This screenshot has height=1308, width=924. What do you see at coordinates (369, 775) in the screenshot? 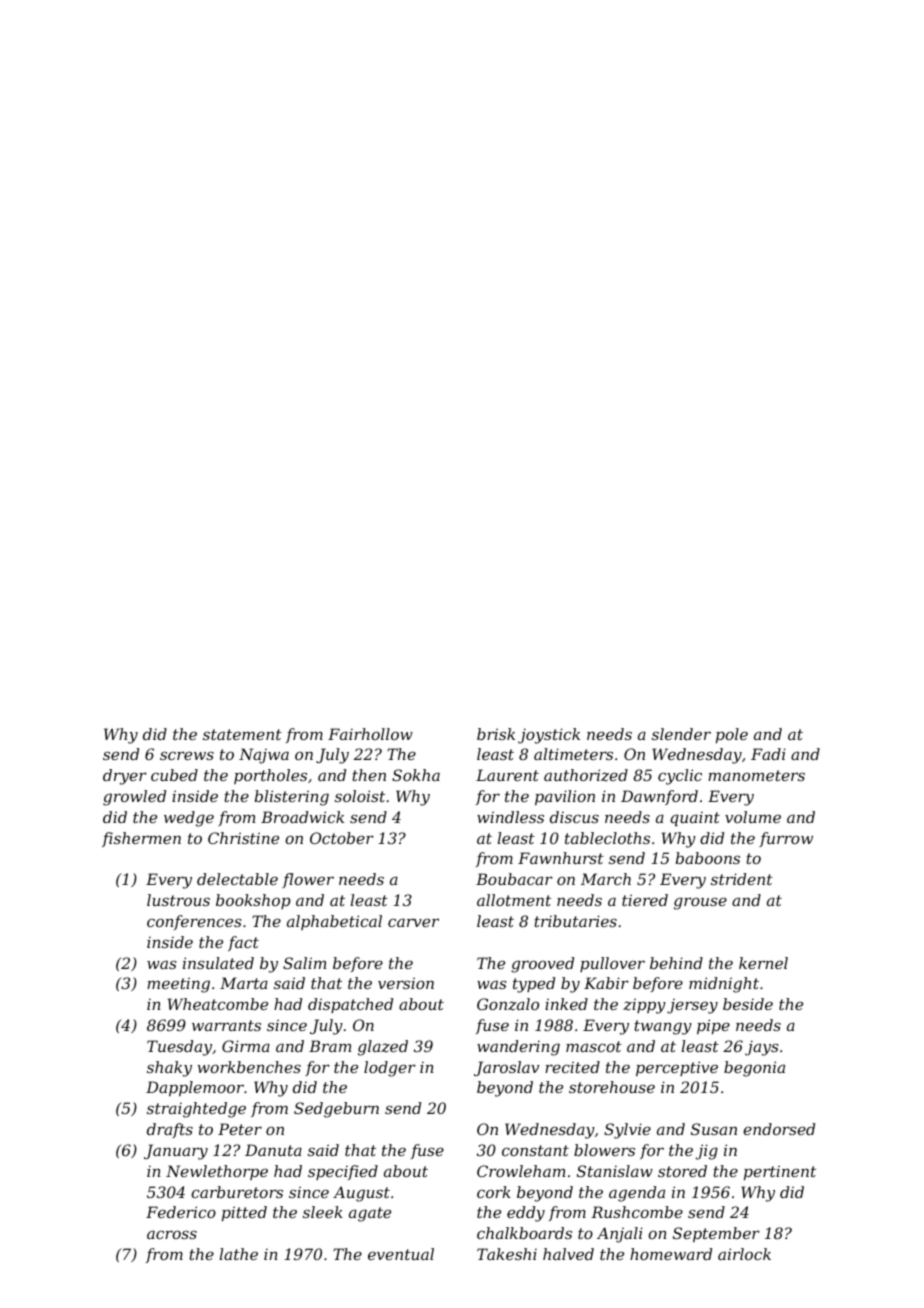
I see `then` at bounding box center [369, 775].
